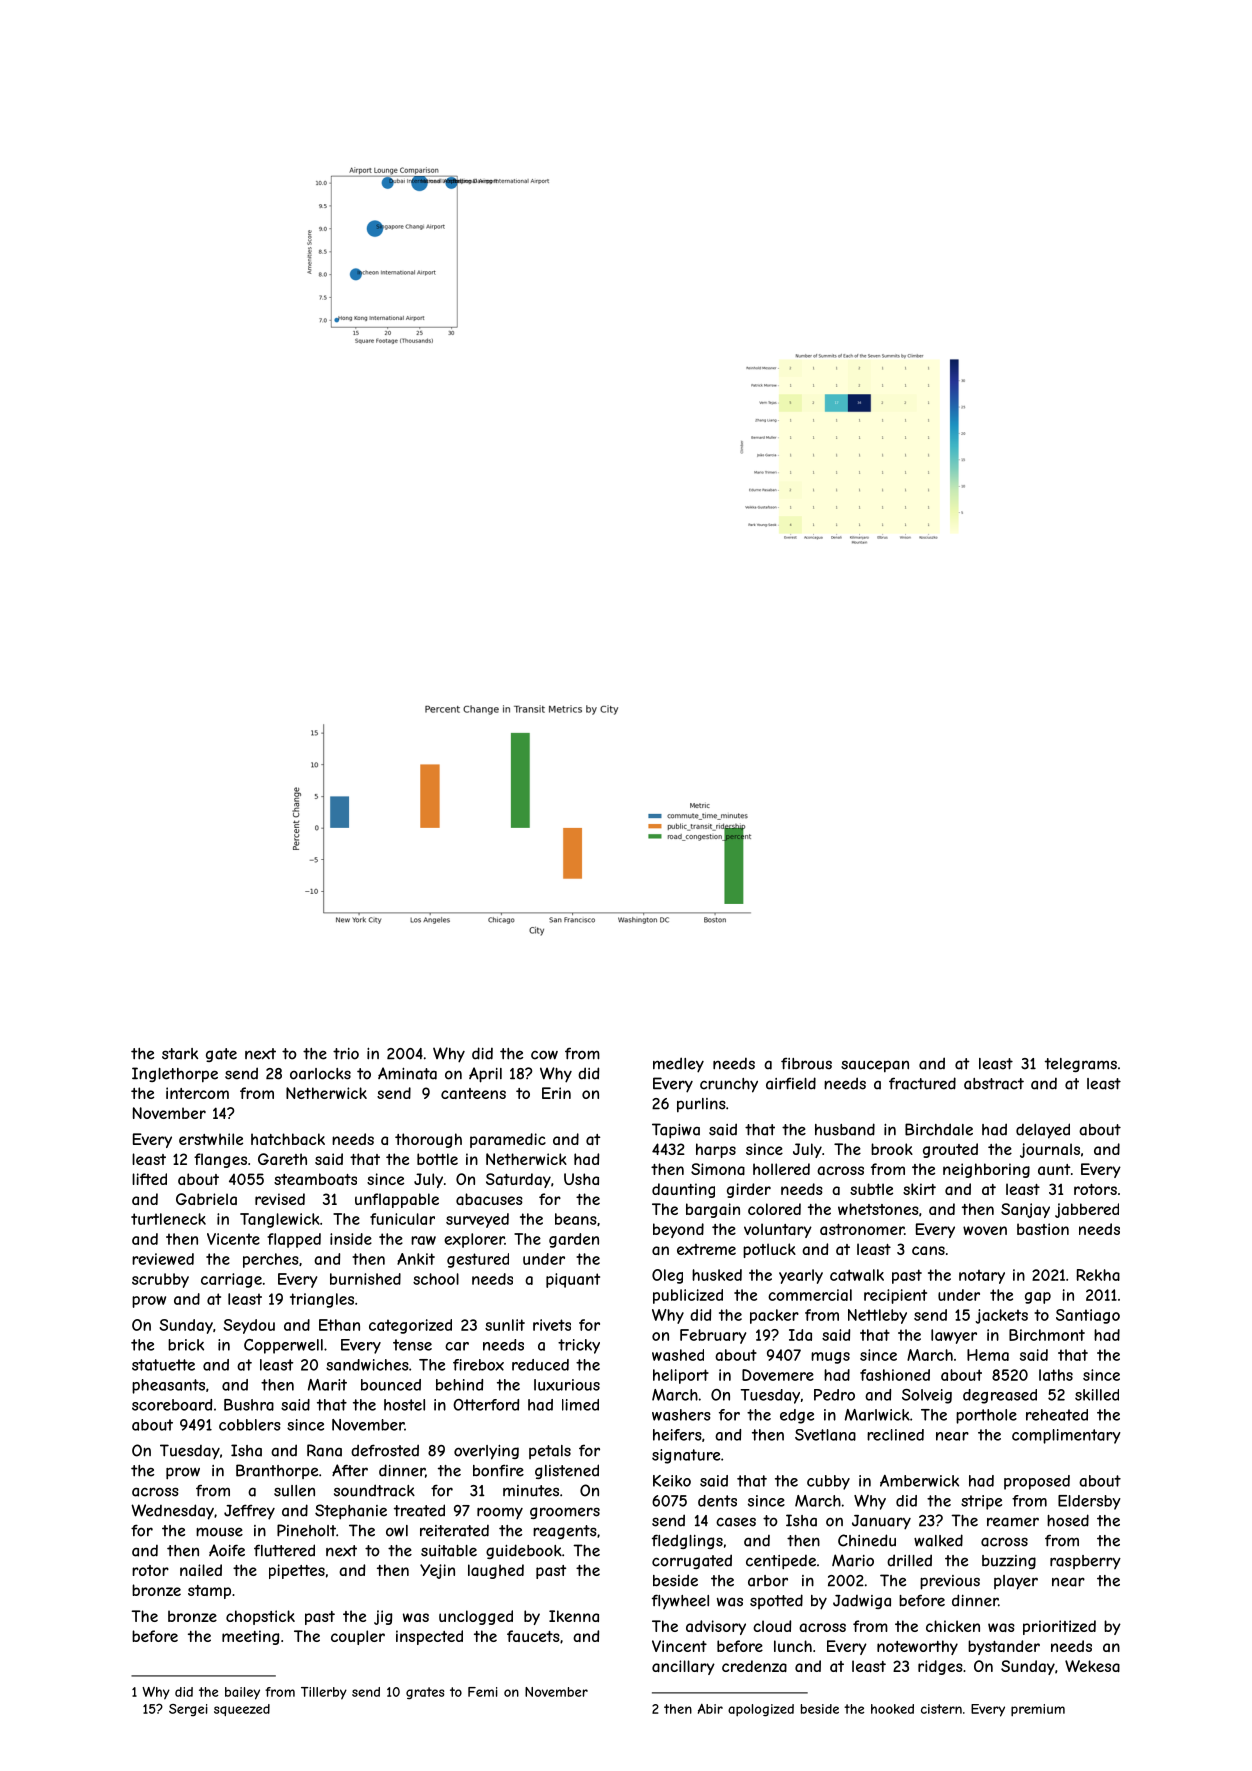 This image has width=1252, height=1771. Describe the element at coordinates (1066, 1436) in the image. I see `complimentary` at that location.
